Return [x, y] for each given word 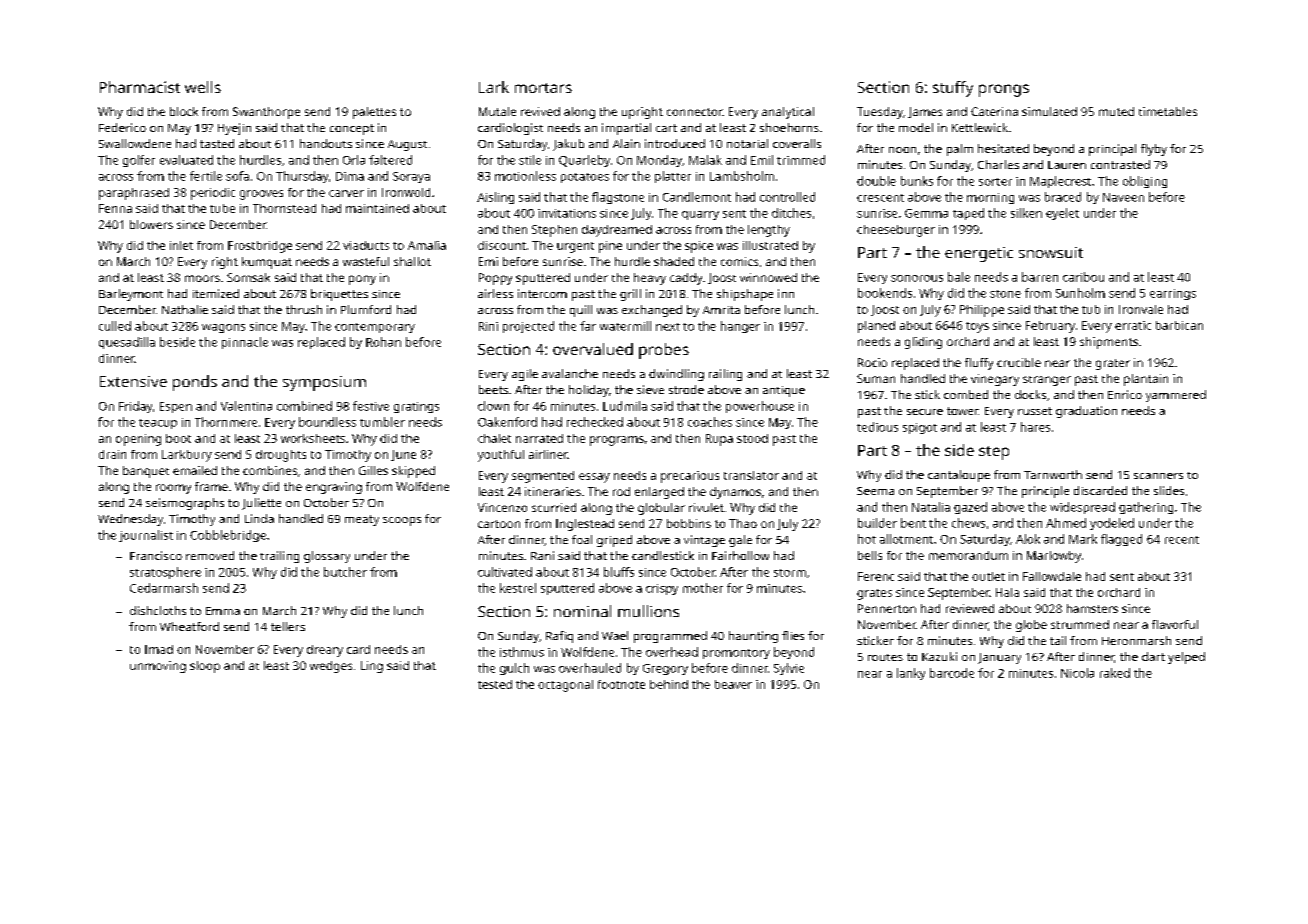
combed [966, 394]
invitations [567, 213]
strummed [1080, 624]
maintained [377, 208]
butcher [345, 572]
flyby [1154, 150]
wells [203, 87]
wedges [331, 667]
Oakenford [507, 422]
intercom [542, 293]
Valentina [246, 406]
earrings [1173, 294]
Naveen [1123, 197]
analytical [788, 113]
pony [362, 280]
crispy [662, 589]
